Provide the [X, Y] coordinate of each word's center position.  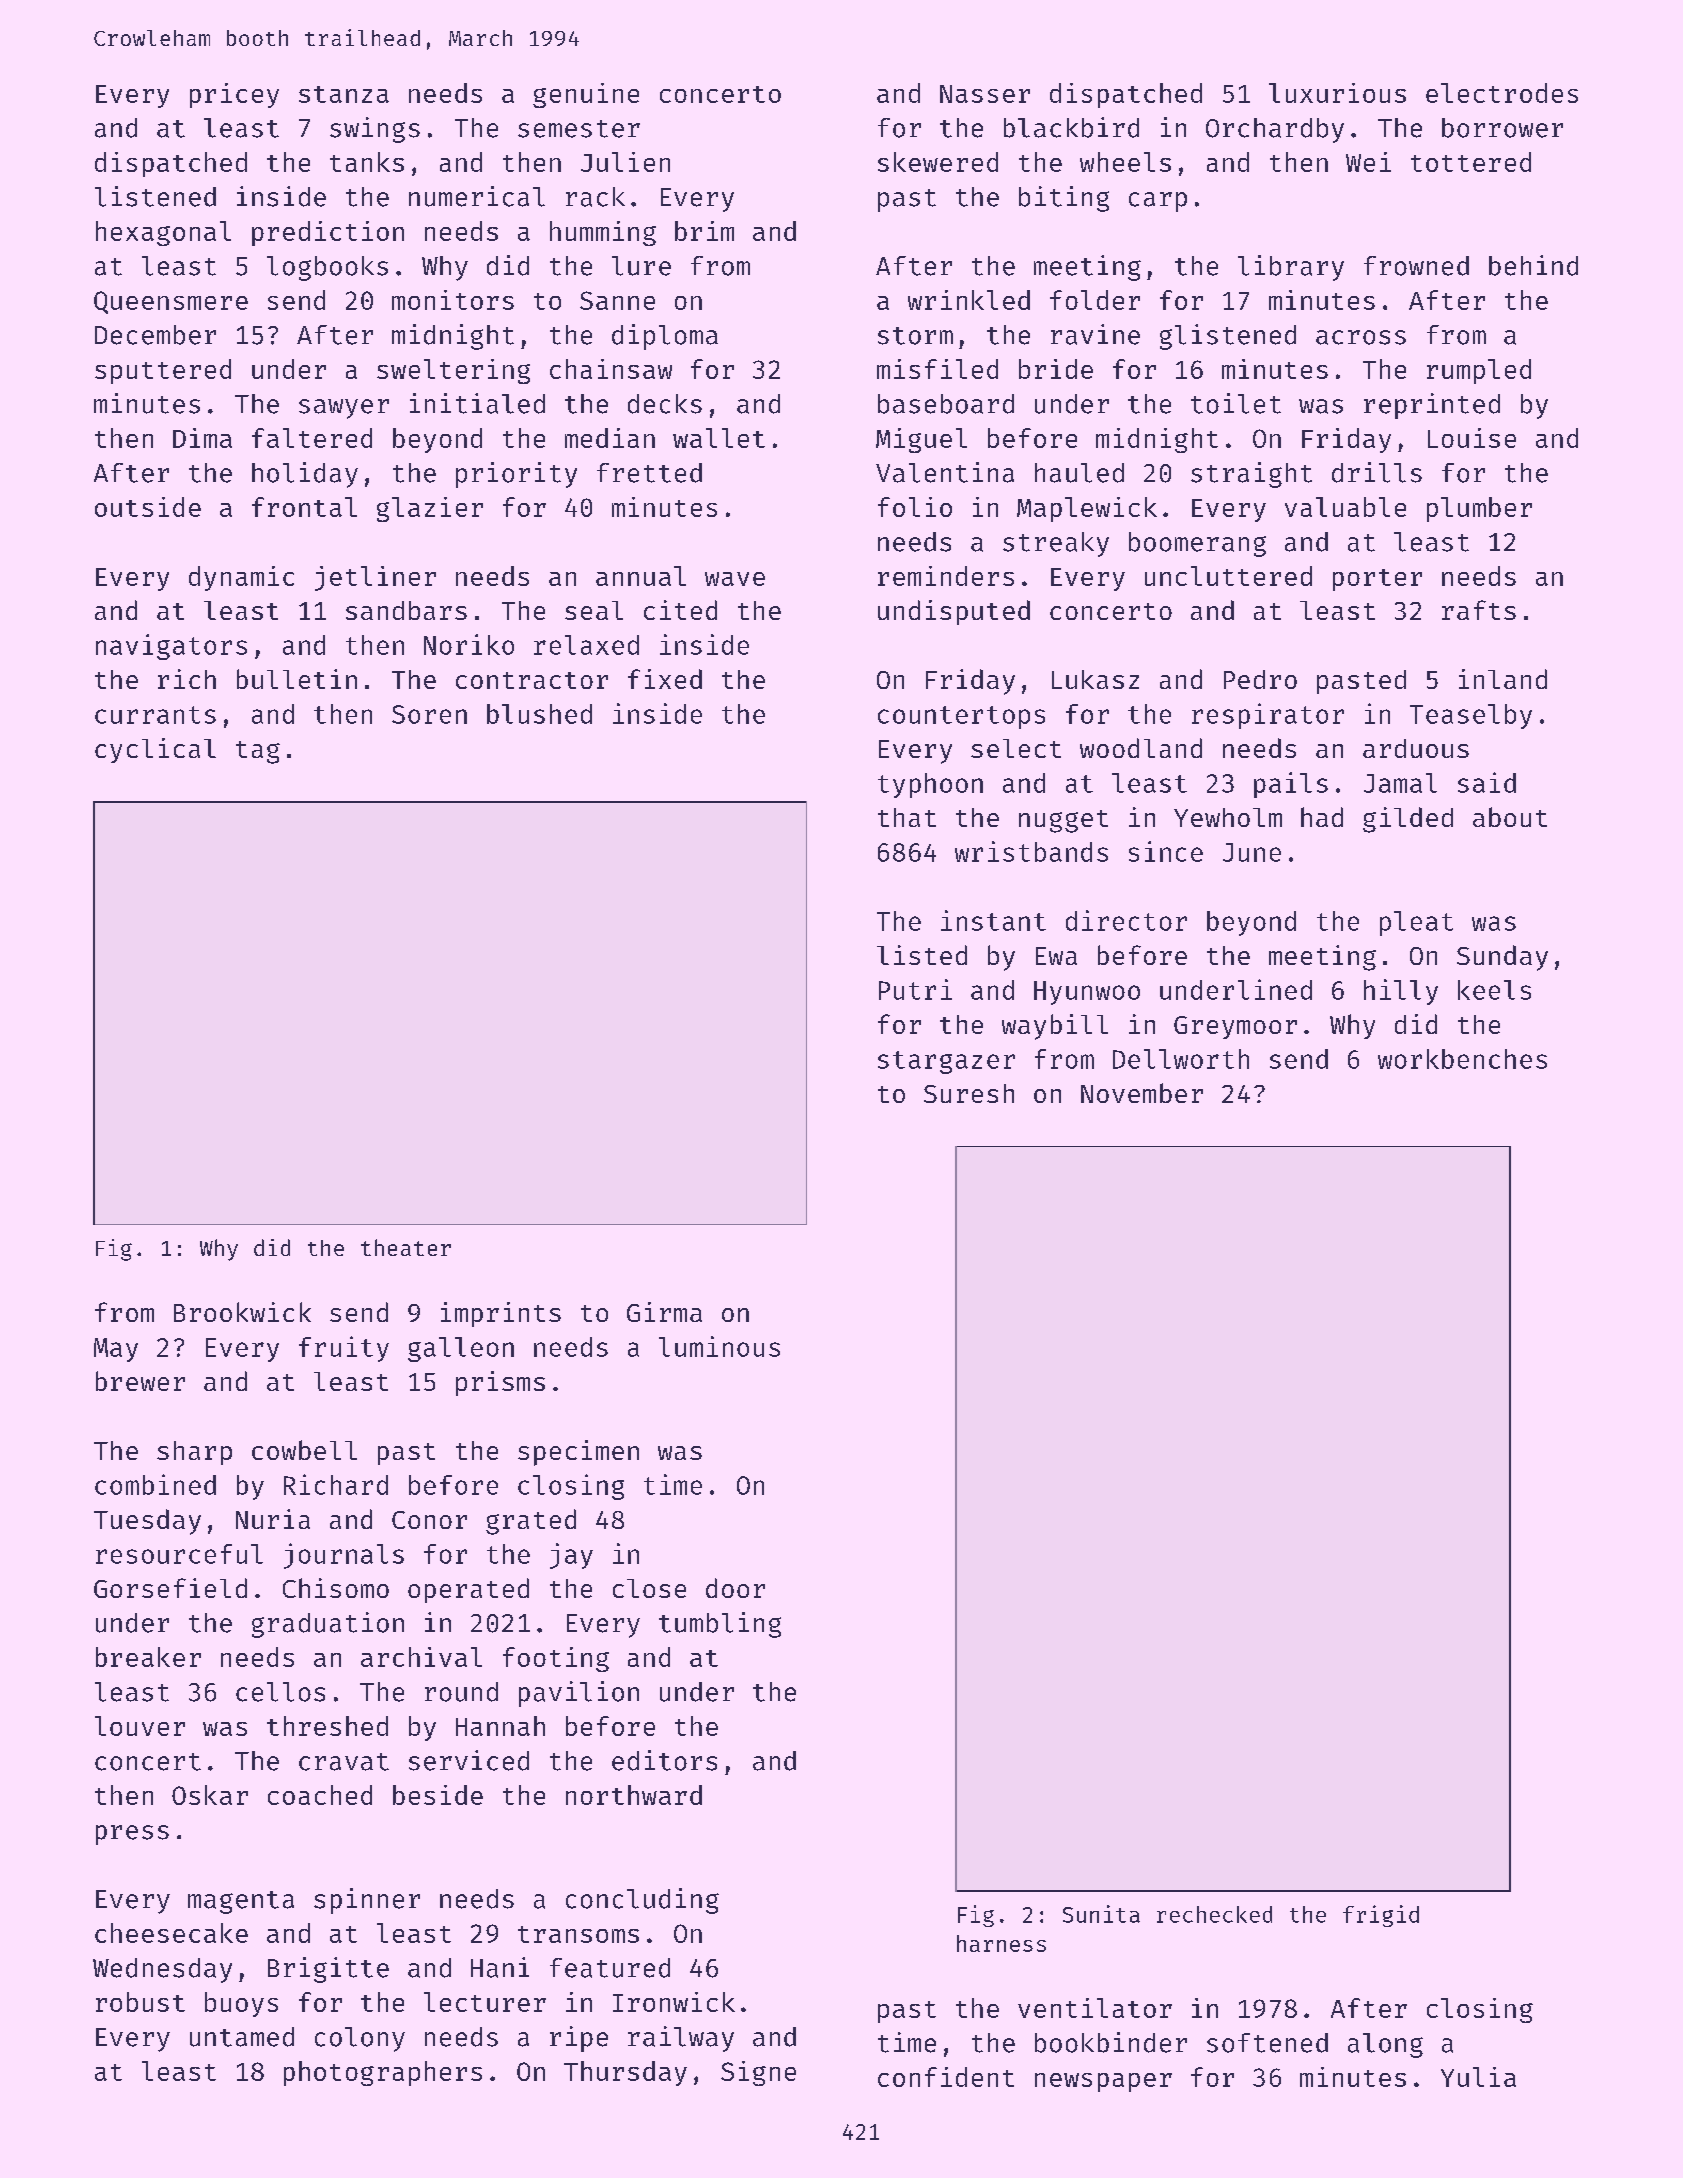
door [735, 1588]
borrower [1502, 128]
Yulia [1478, 2077]
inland [1503, 679]
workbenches [1462, 1059]
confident [946, 2077]
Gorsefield [170, 1588]
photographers [383, 2073]
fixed [665, 679]
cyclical [155, 750]
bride [1056, 369]
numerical [477, 196]
